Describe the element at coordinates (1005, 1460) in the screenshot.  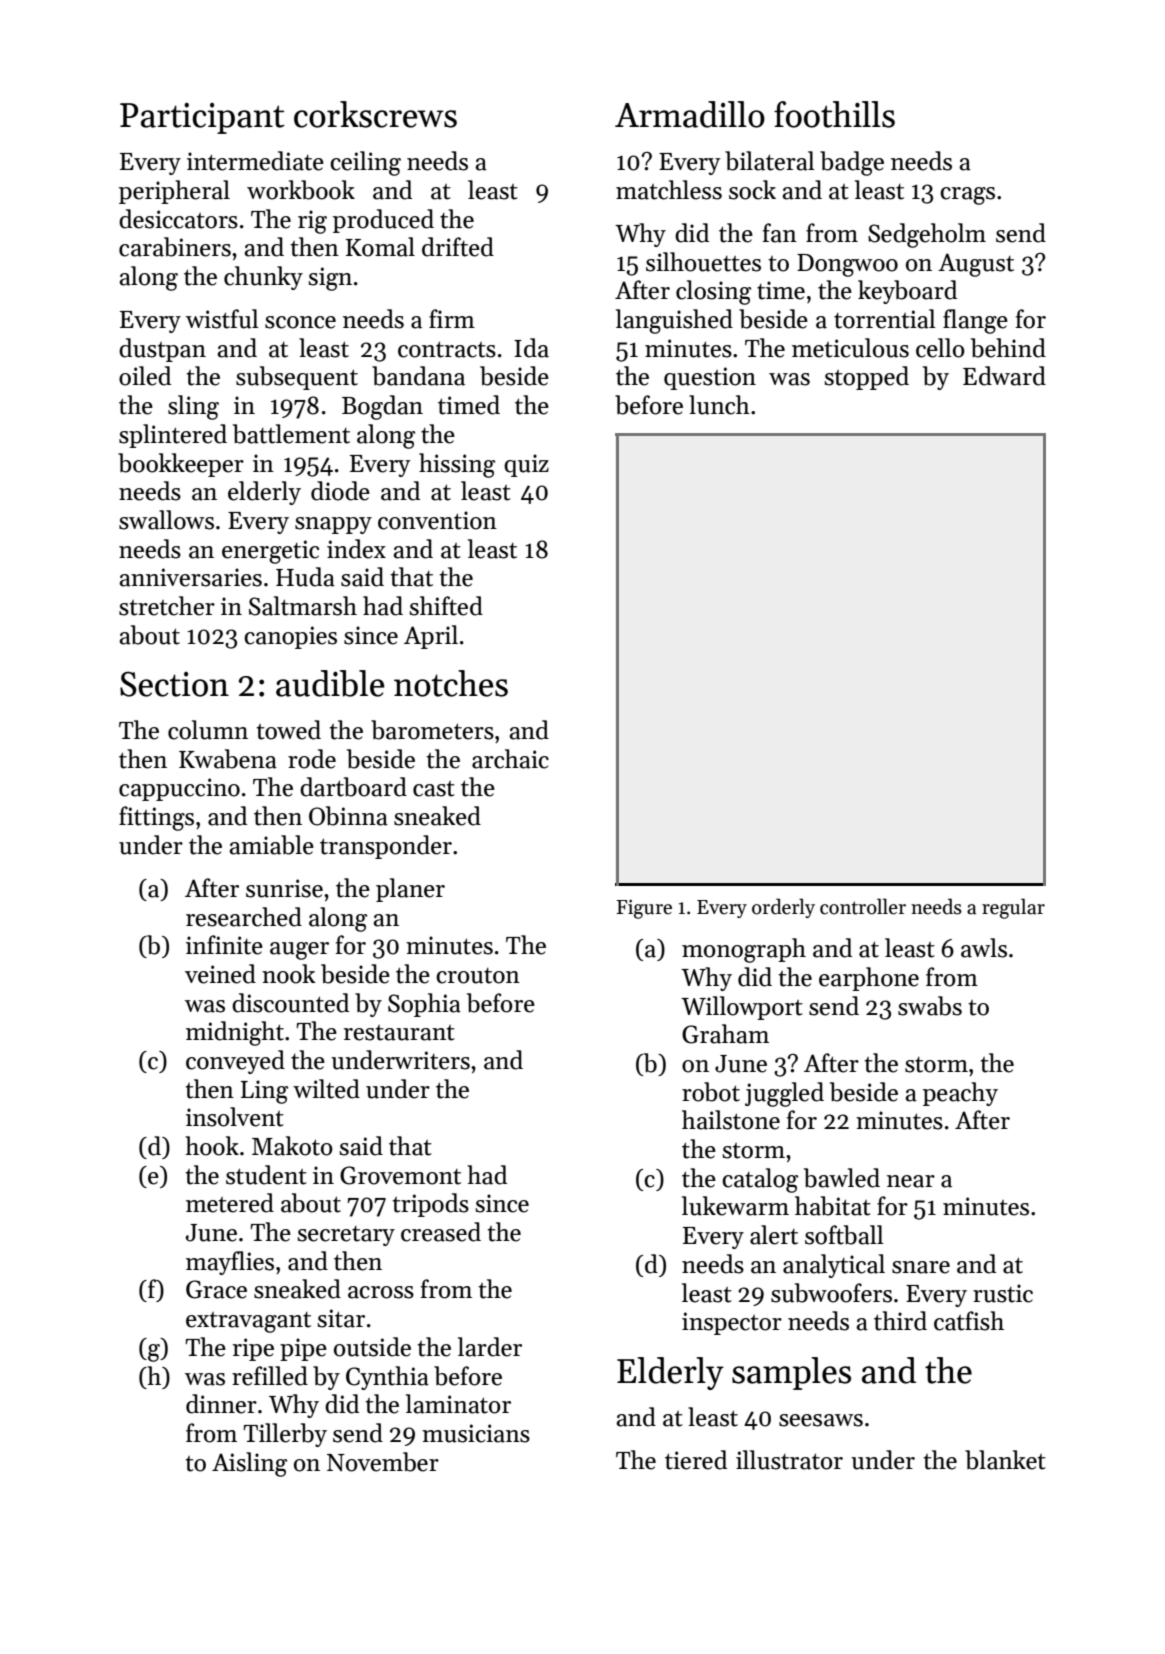
I see `blanket` at that location.
